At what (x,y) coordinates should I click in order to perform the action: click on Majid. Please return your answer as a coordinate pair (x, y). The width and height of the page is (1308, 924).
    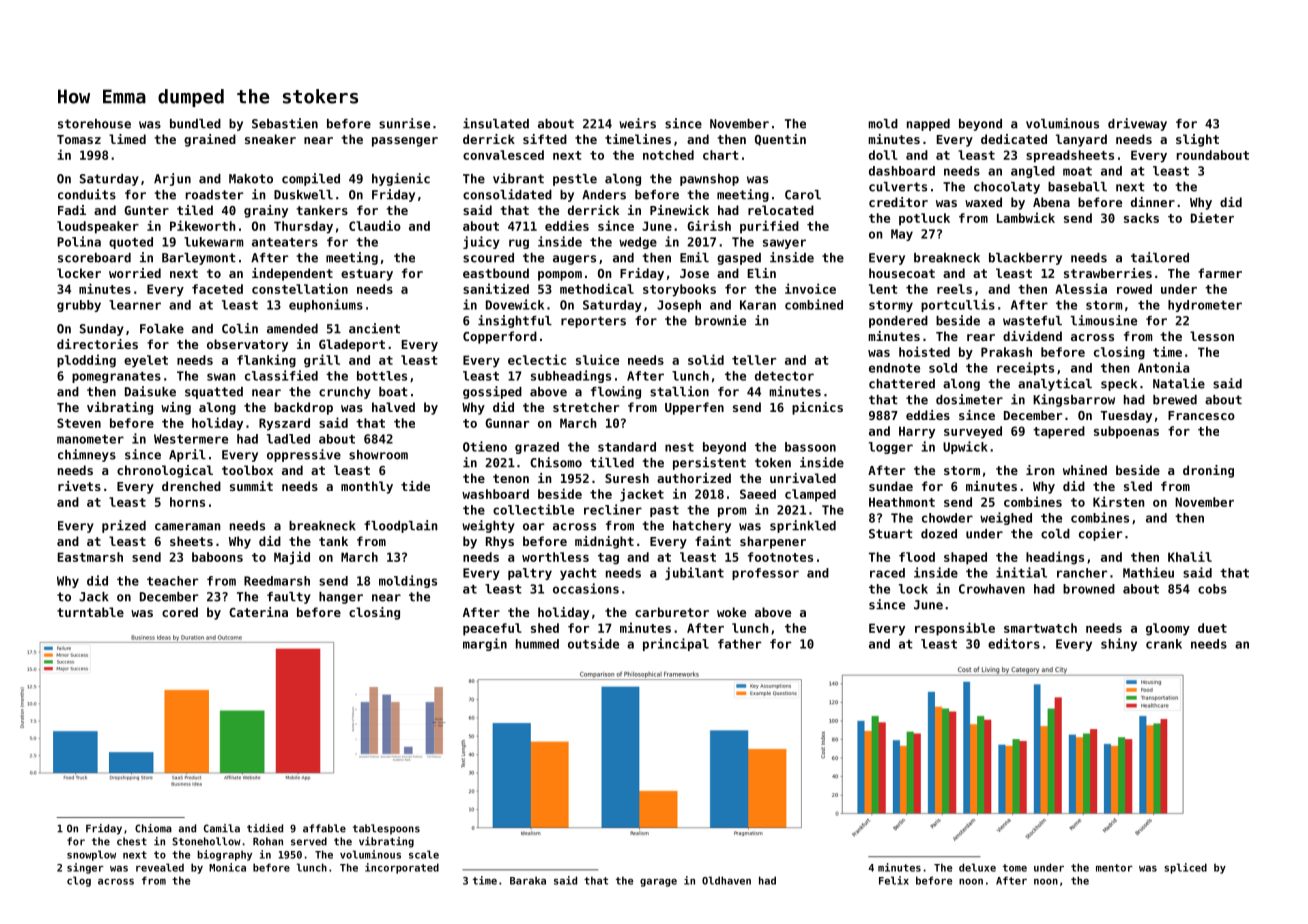
    Looking at the image, I should click on (292, 558).
